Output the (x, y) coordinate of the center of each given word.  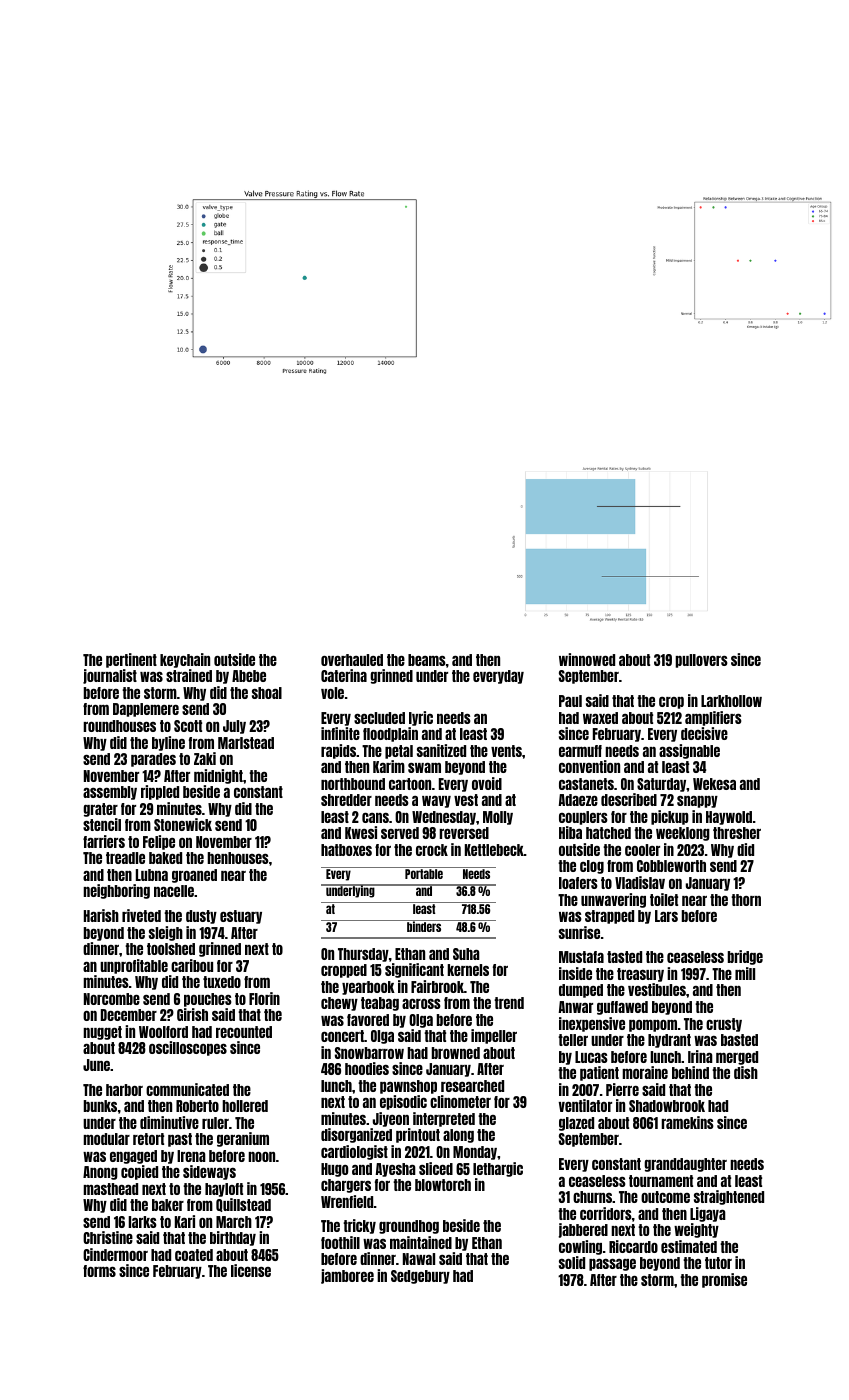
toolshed (171, 949)
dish (746, 1072)
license (251, 1270)
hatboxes (346, 850)
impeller (494, 1036)
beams (427, 660)
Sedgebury (420, 1277)
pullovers (701, 661)
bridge (745, 957)
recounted (244, 1032)
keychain (185, 660)
